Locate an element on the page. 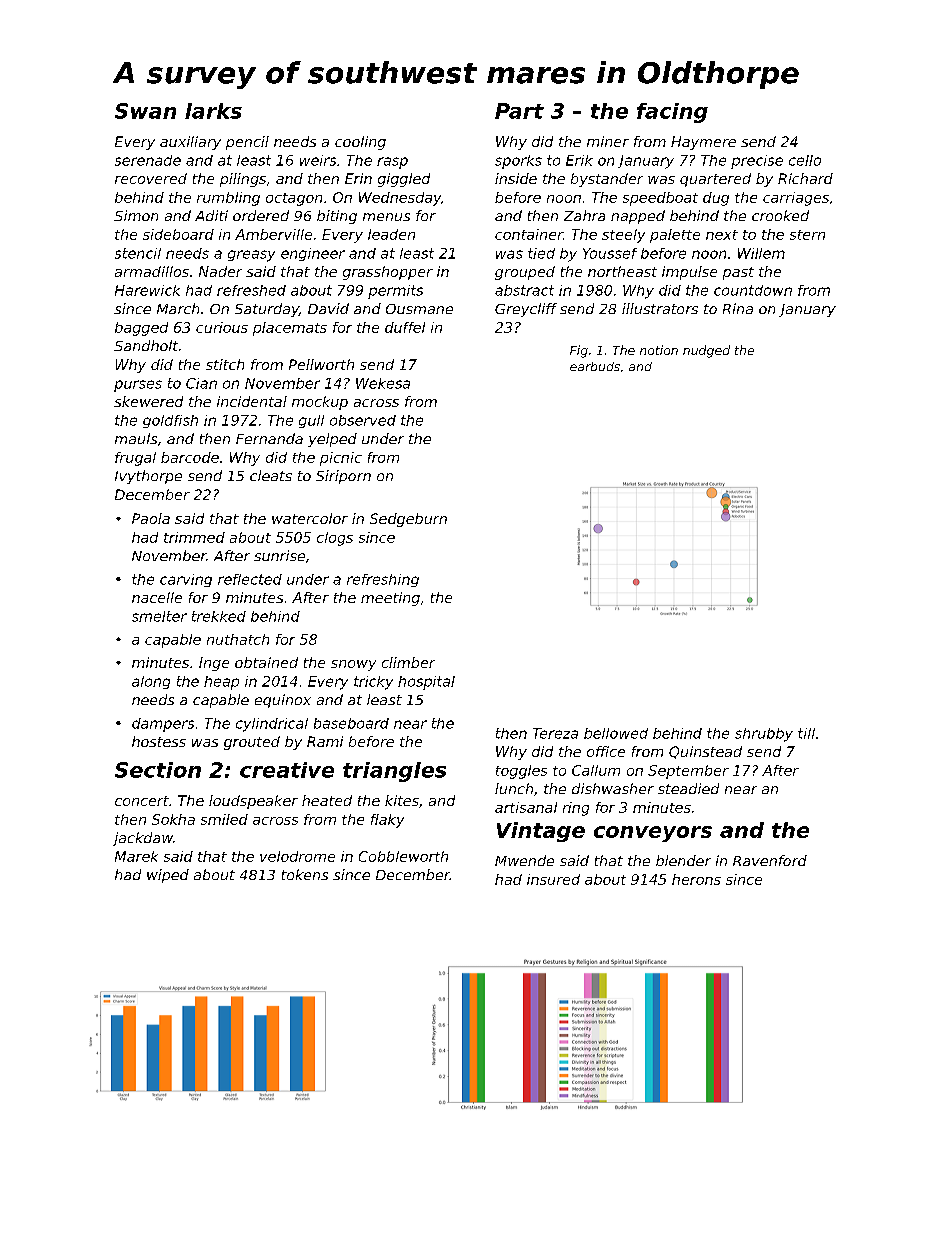 This document has height=1233, width=952. bellowed is located at coordinates (616, 733).
